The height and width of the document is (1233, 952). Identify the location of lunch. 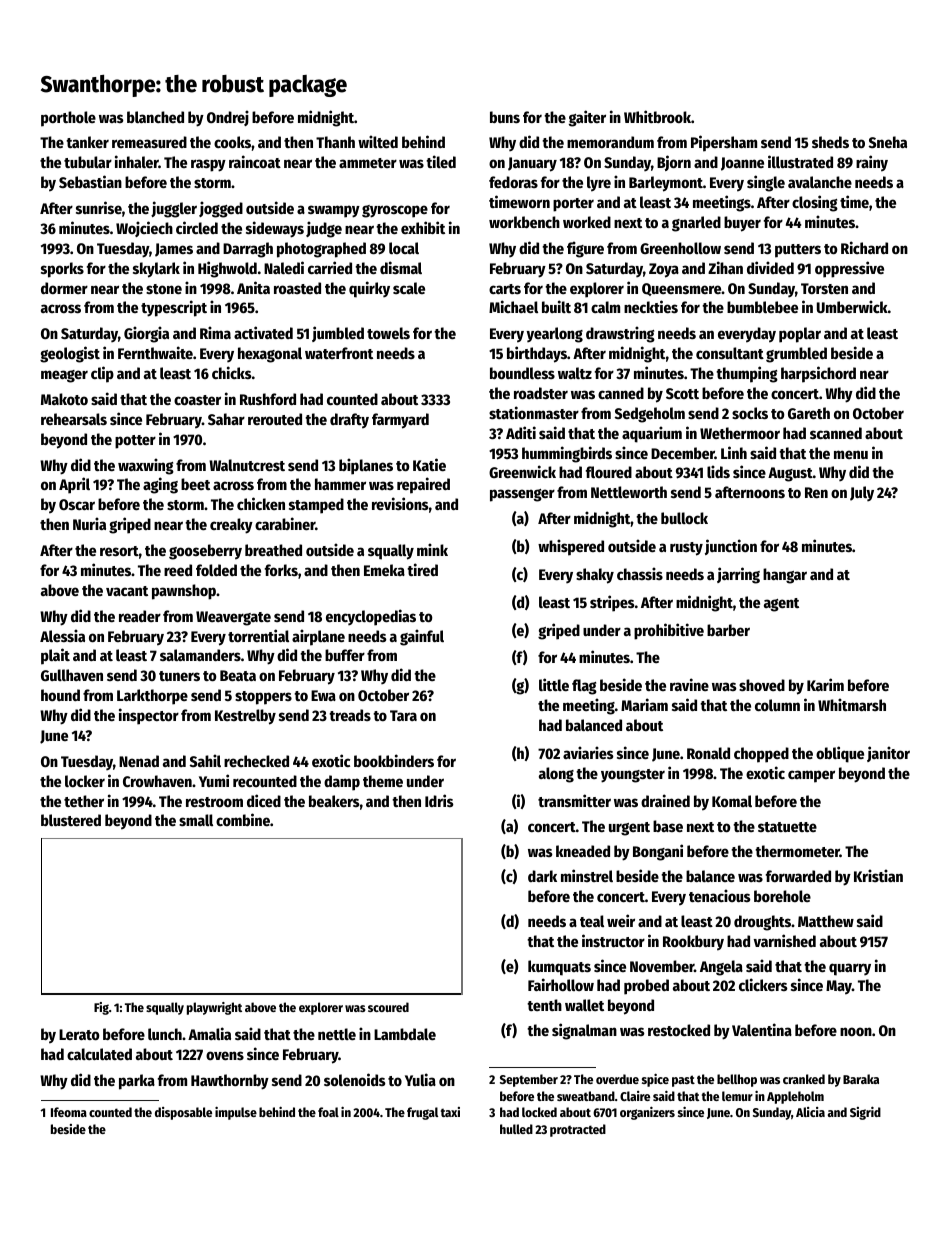
(165, 1034).
